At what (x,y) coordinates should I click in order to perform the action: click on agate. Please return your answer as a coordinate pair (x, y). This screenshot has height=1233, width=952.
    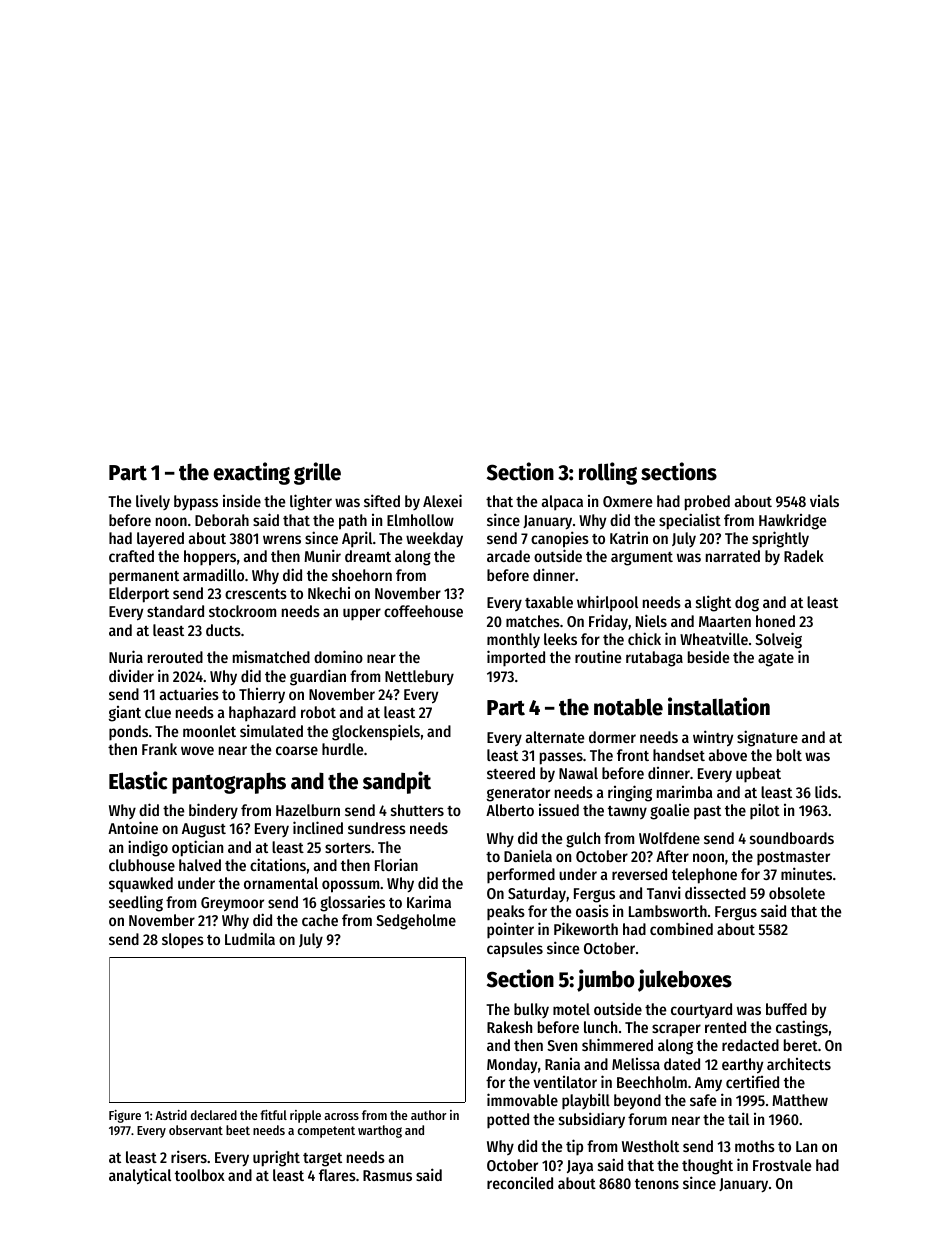
    Looking at the image, I should click on (776, 660).
